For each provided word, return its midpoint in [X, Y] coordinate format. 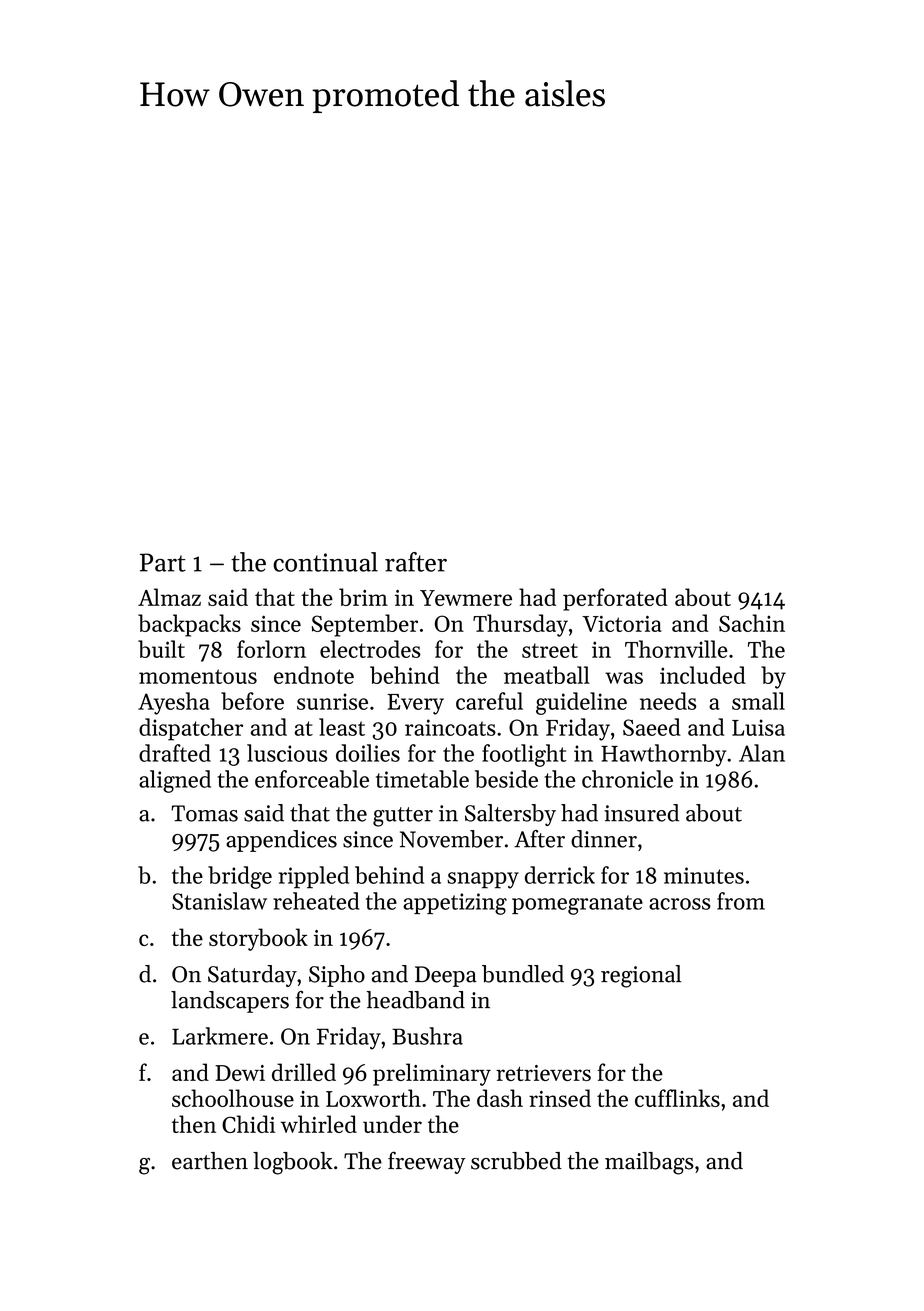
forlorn [271, 649]
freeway [427, 1162]
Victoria [621, 623]
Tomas [204, 813]
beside [506, 779]
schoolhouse [233, 1098]
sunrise [332, 701]
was [624, 678]
